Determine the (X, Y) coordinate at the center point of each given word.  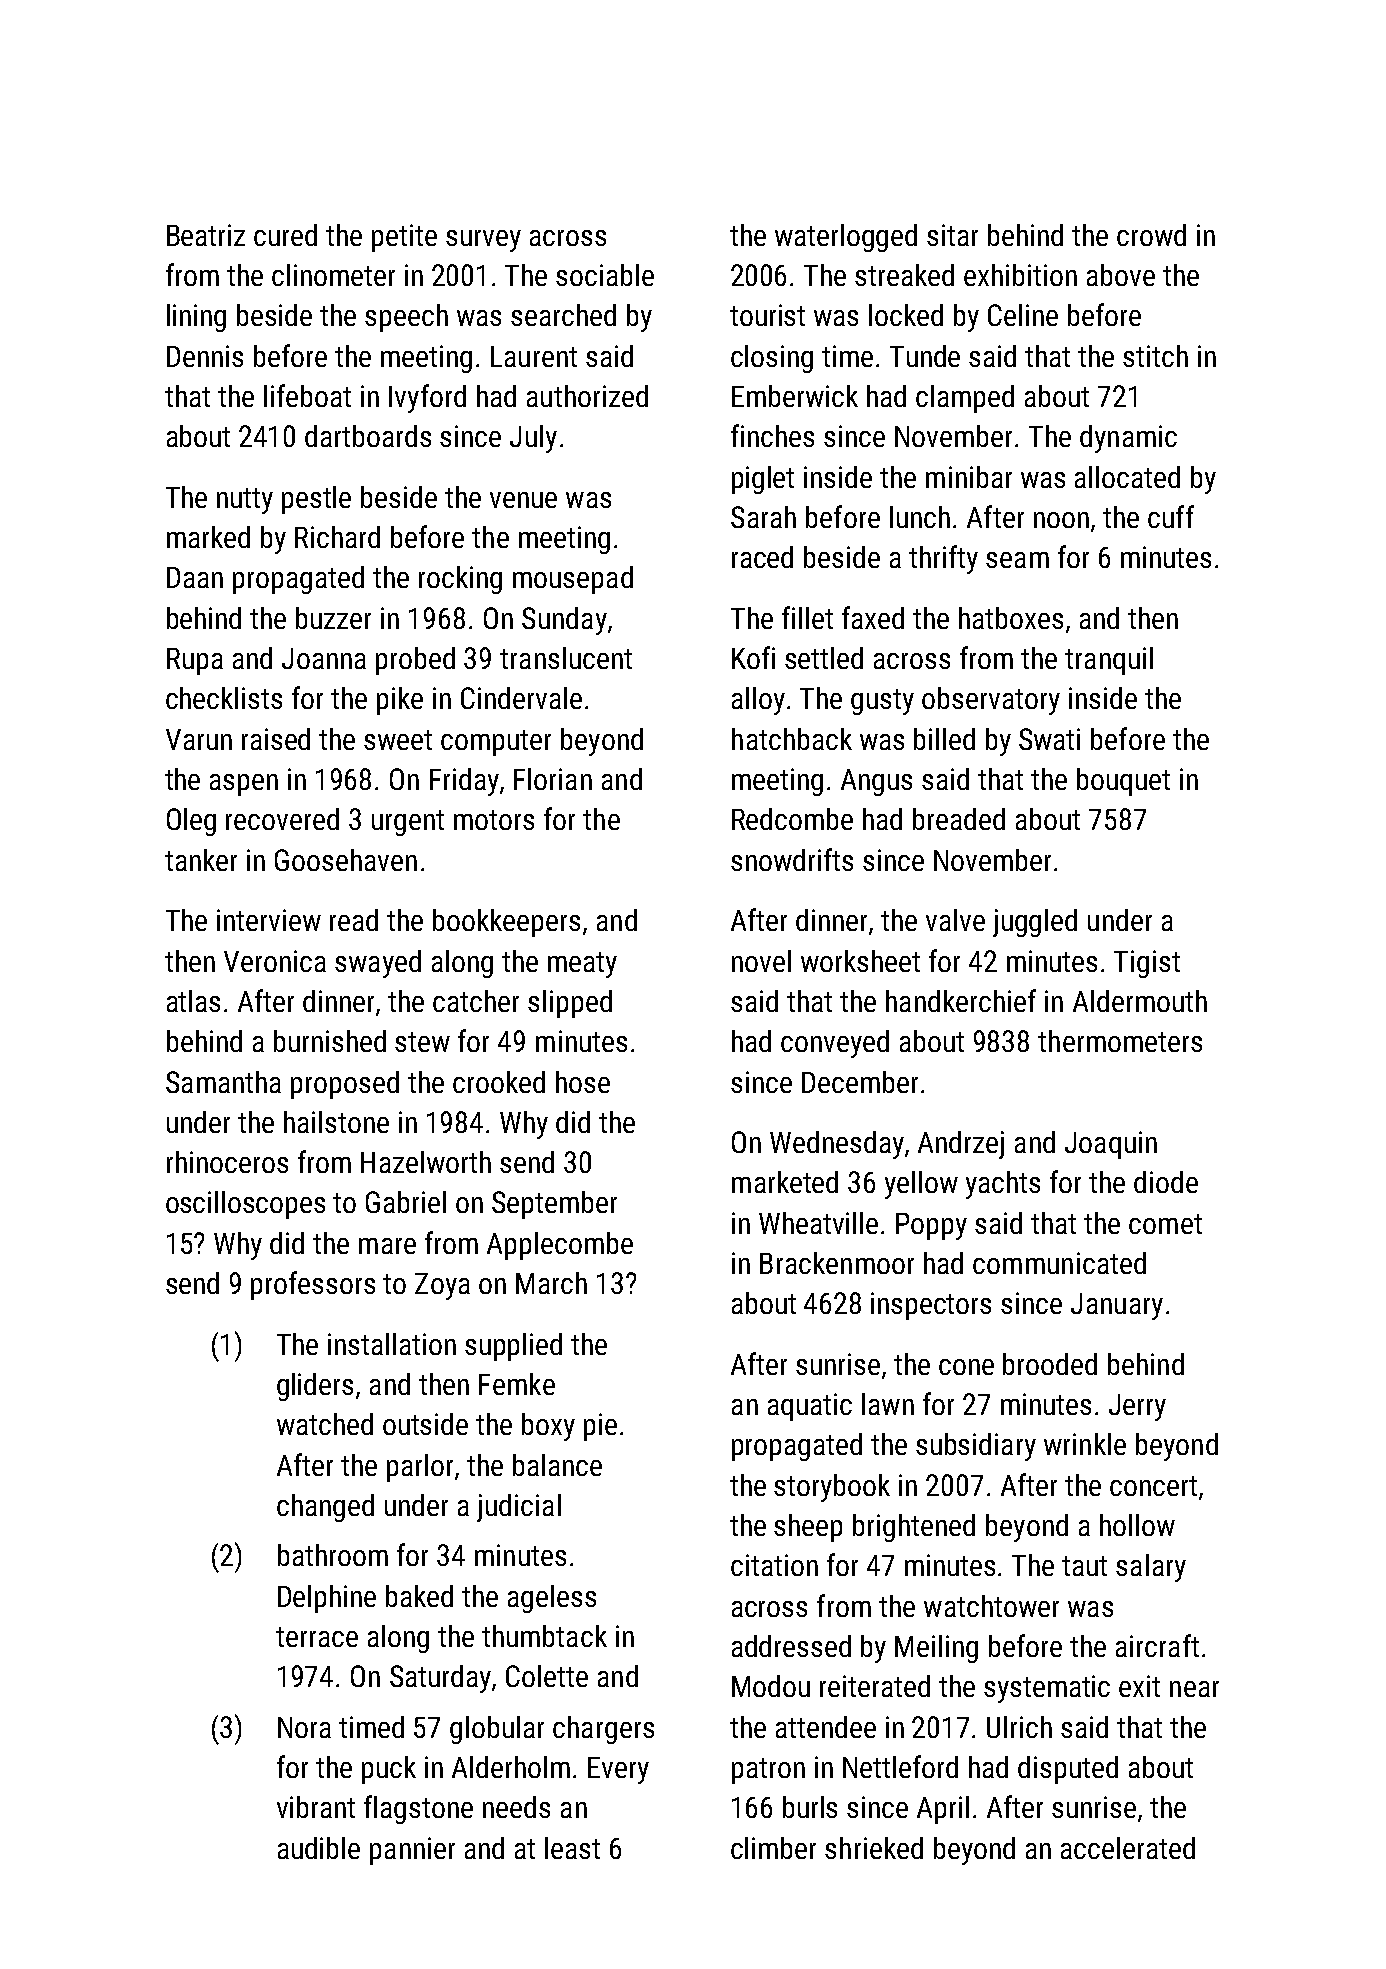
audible (319, 1848)
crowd (1151, 235)
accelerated (1128, 1848)
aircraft (1157, 1645)
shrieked (874, 1848)
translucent (566, 658)
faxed (873, 617)
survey (483, 241)
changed (325, 1508)
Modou (771, 1686)
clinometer (333, 275)
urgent (408, 823)
